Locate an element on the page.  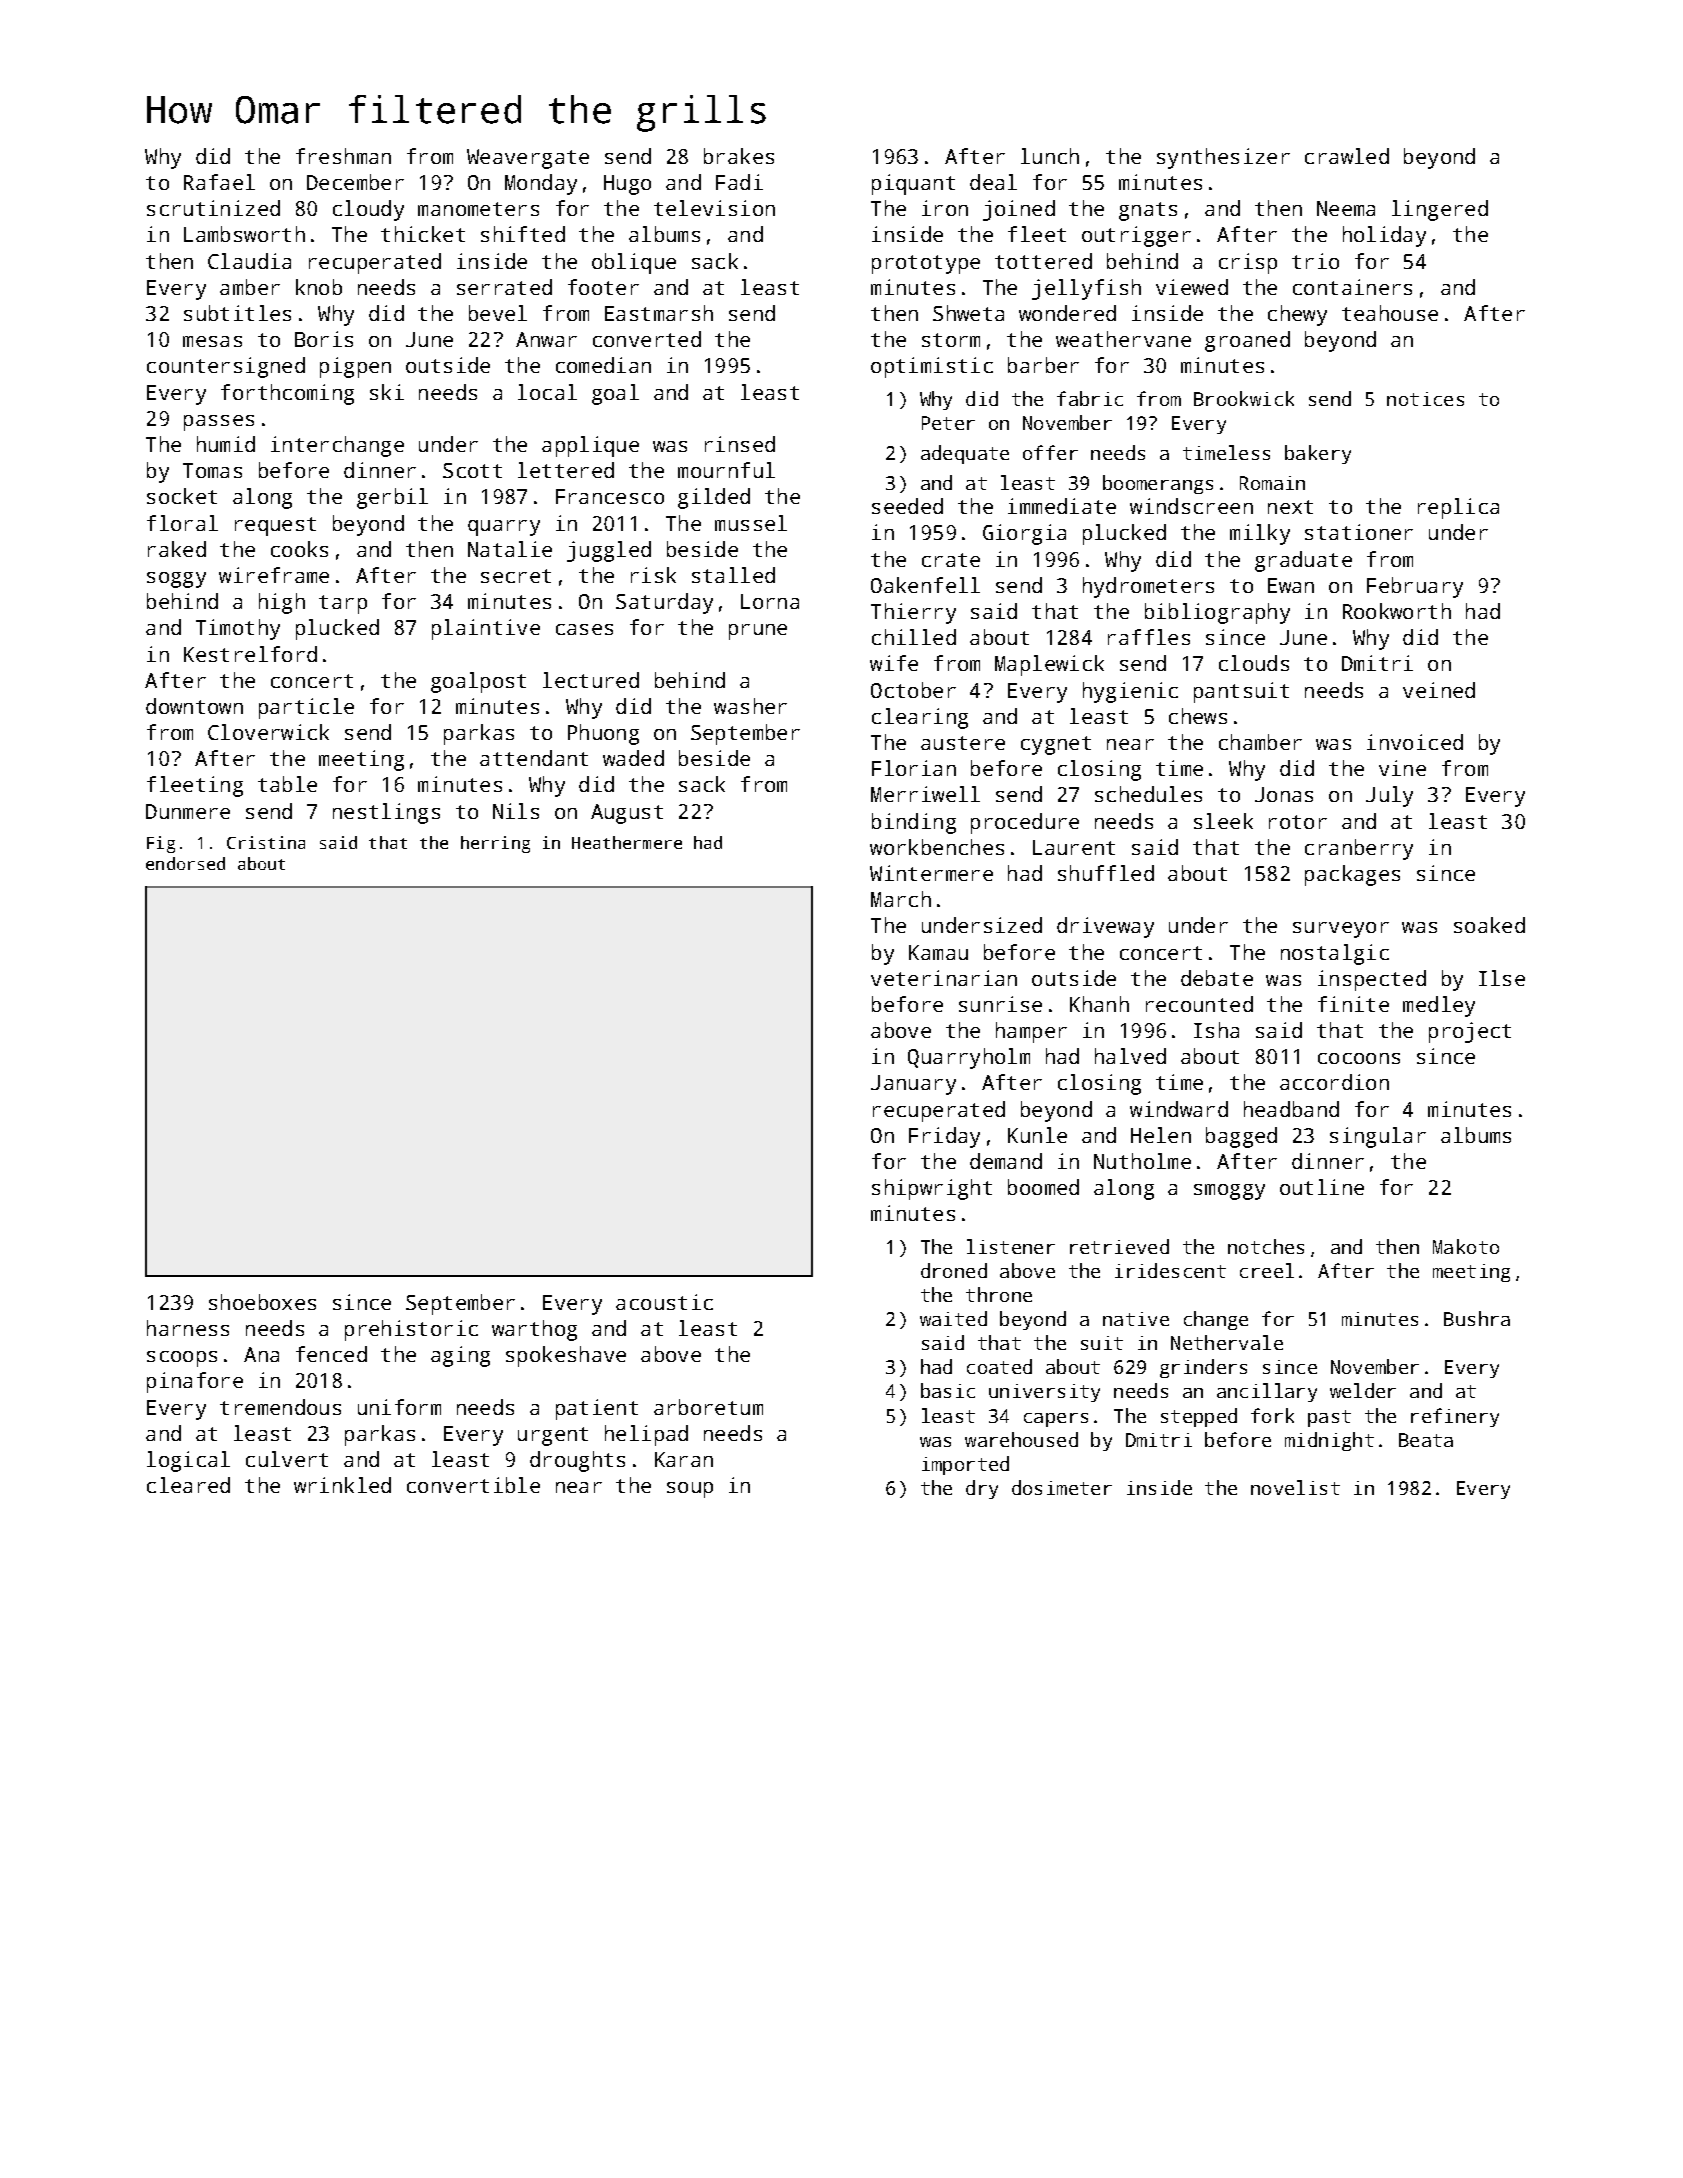
soup is located at coordinates (690, 1490).
